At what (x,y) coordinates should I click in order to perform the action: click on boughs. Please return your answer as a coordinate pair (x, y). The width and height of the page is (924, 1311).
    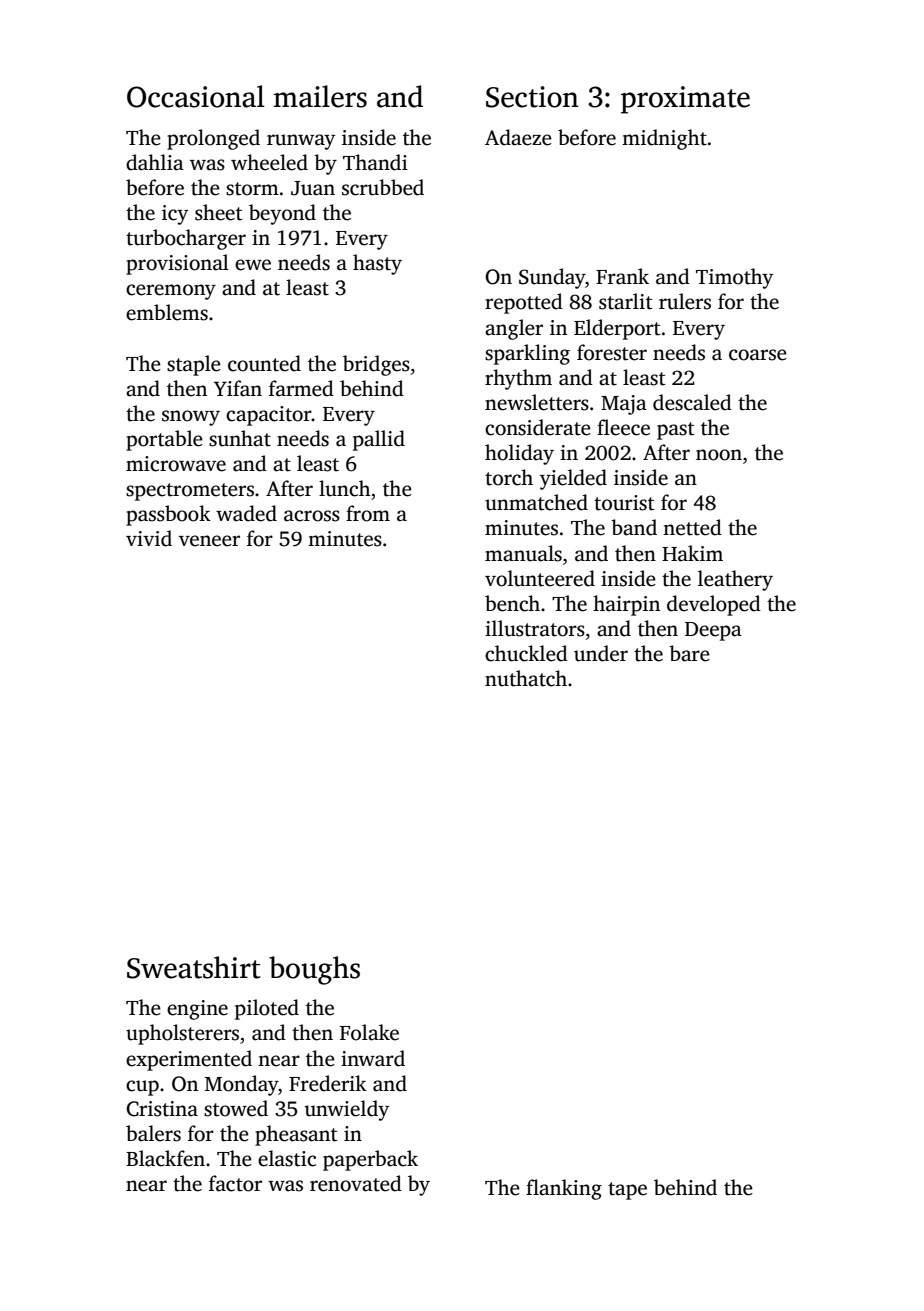
    Looking at the image, I should click on (314, 970).
